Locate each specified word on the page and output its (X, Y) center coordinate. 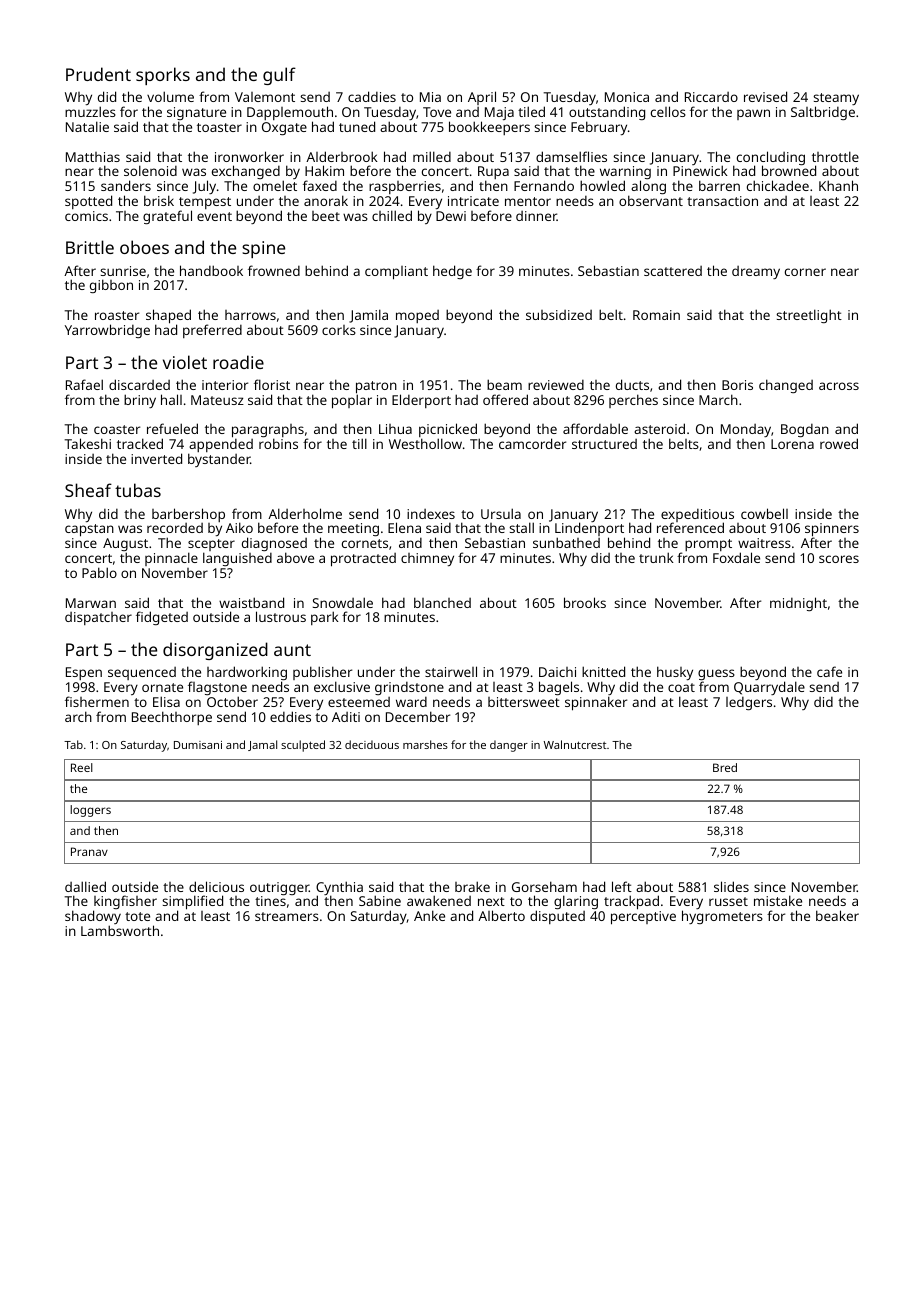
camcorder (532, 444)
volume (170, 96)
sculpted (303, 746)
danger (509, 746)
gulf (279, 76)
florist (272, 384)
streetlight (809, 316)
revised (765, 96)
